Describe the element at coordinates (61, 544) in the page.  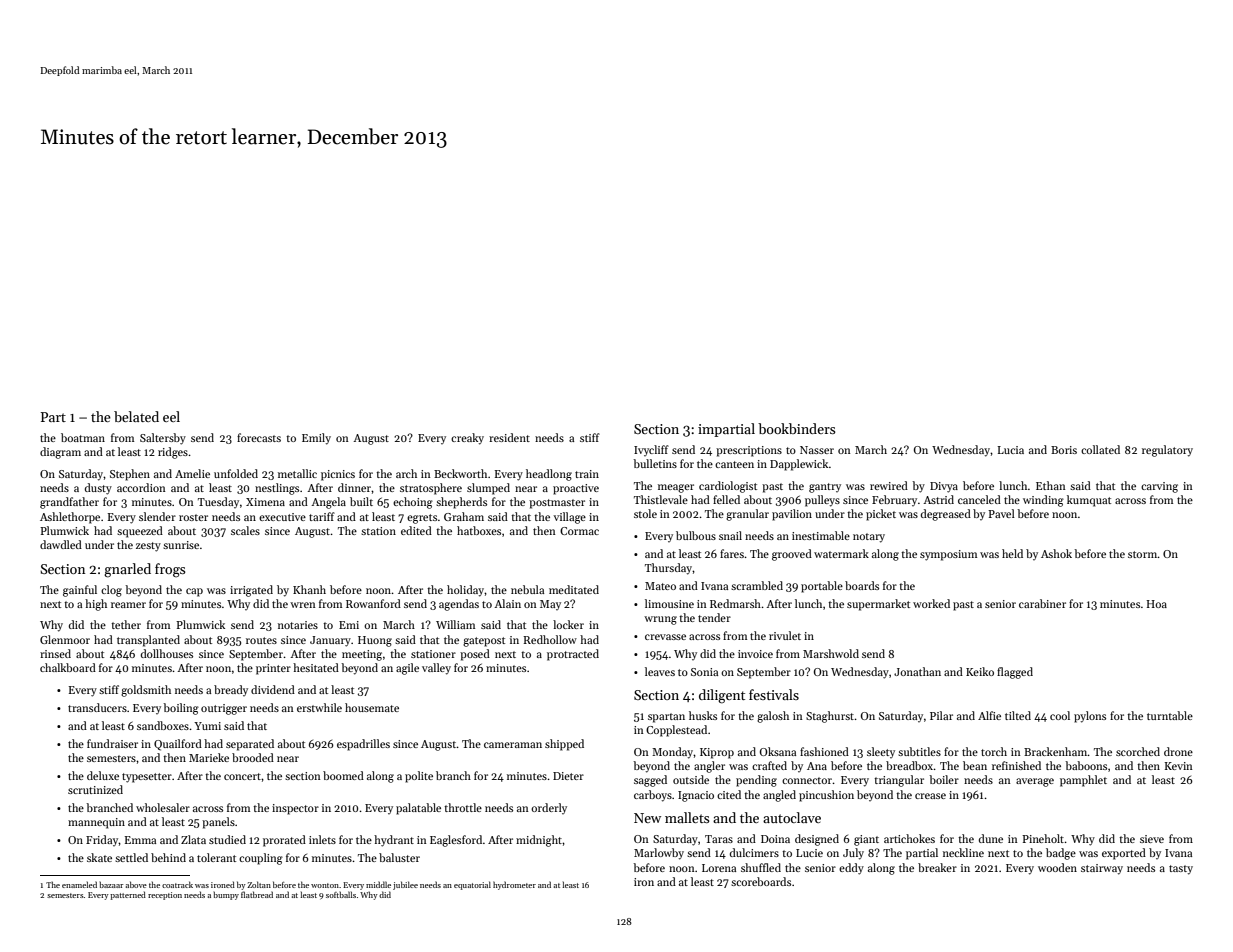
I see `dawdled` at that location.
